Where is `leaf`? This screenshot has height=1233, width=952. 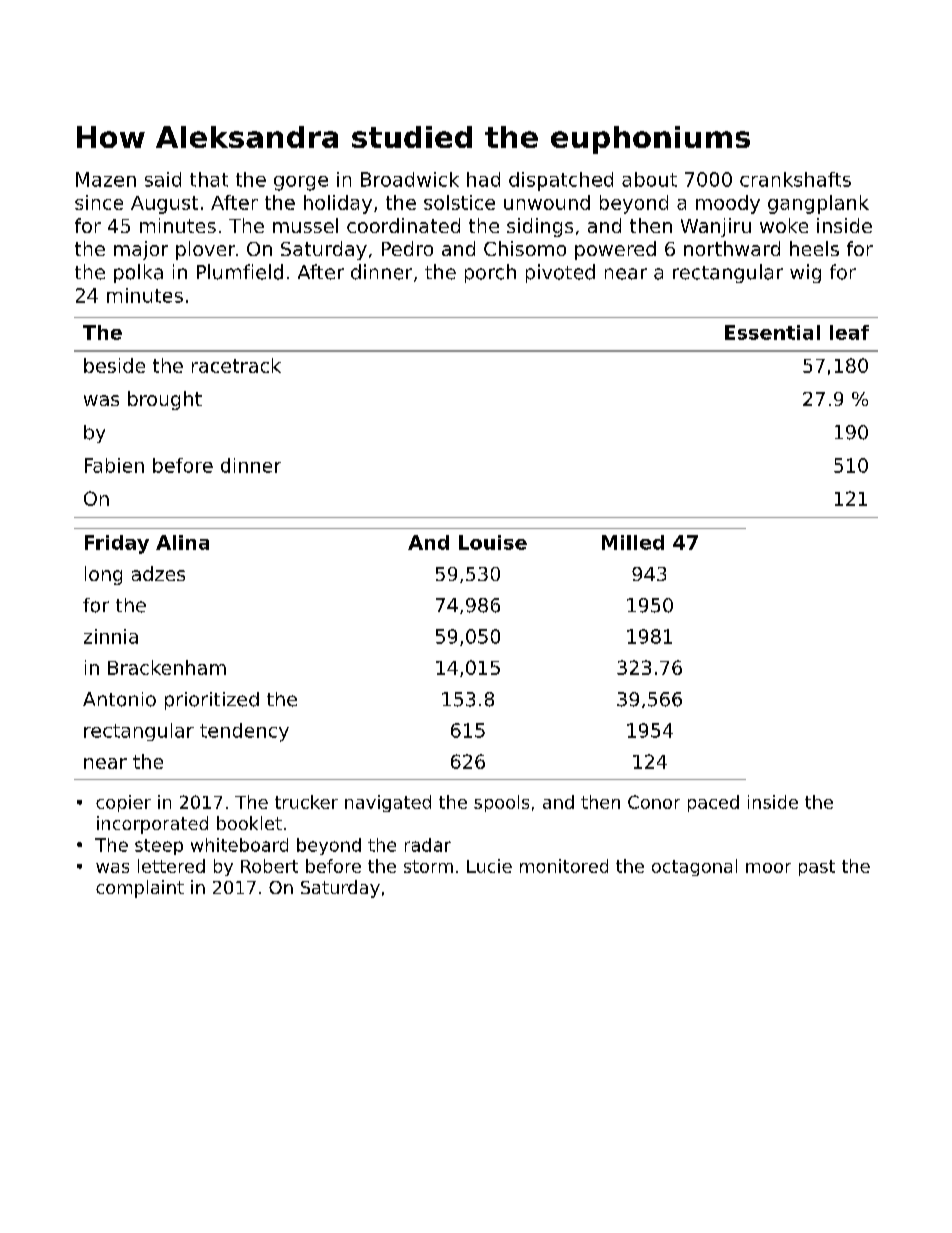
leaf is located at coordinates (849, 332).
